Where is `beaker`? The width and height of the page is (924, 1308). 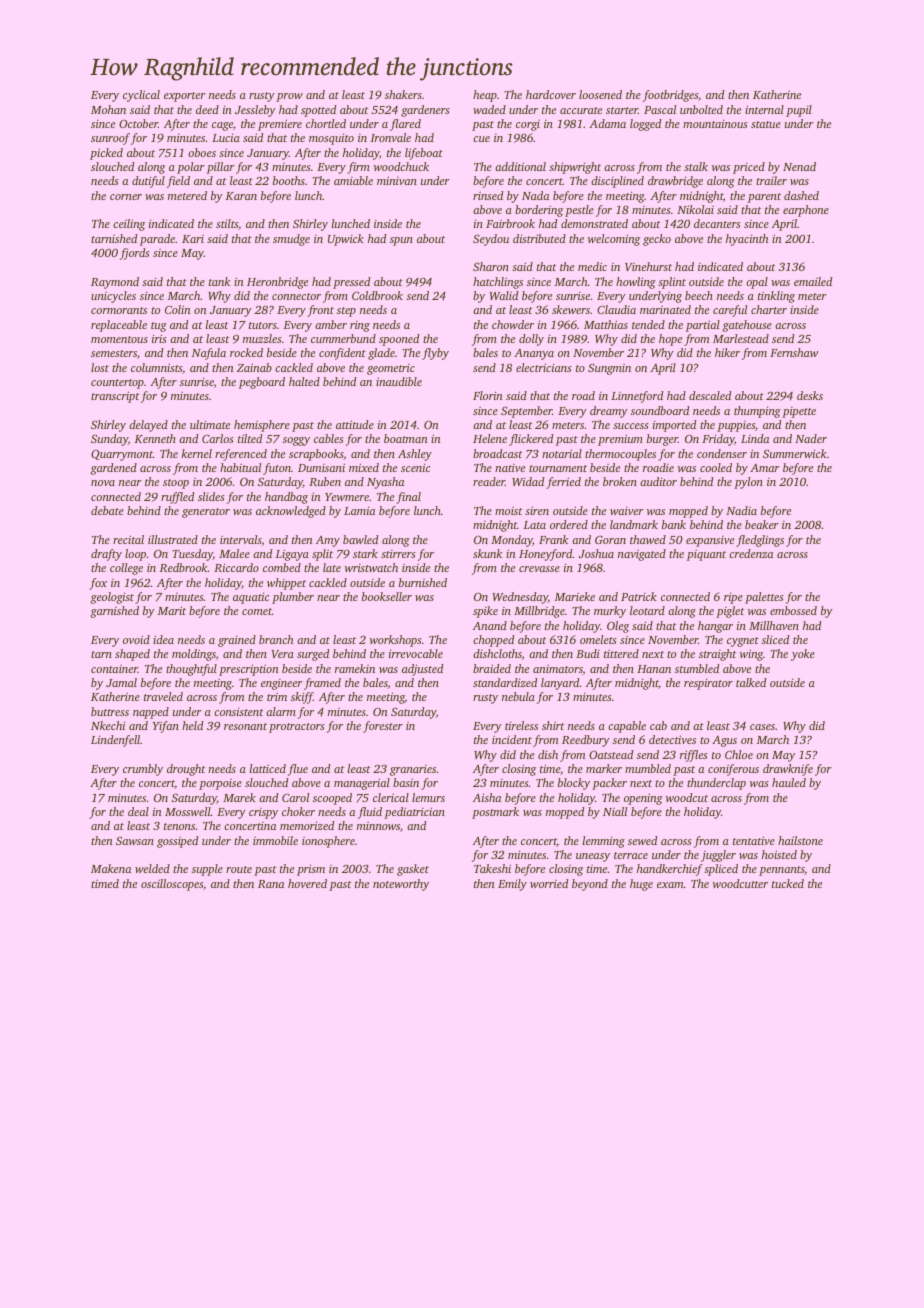
beaker is located at coordinates (762, 524).
